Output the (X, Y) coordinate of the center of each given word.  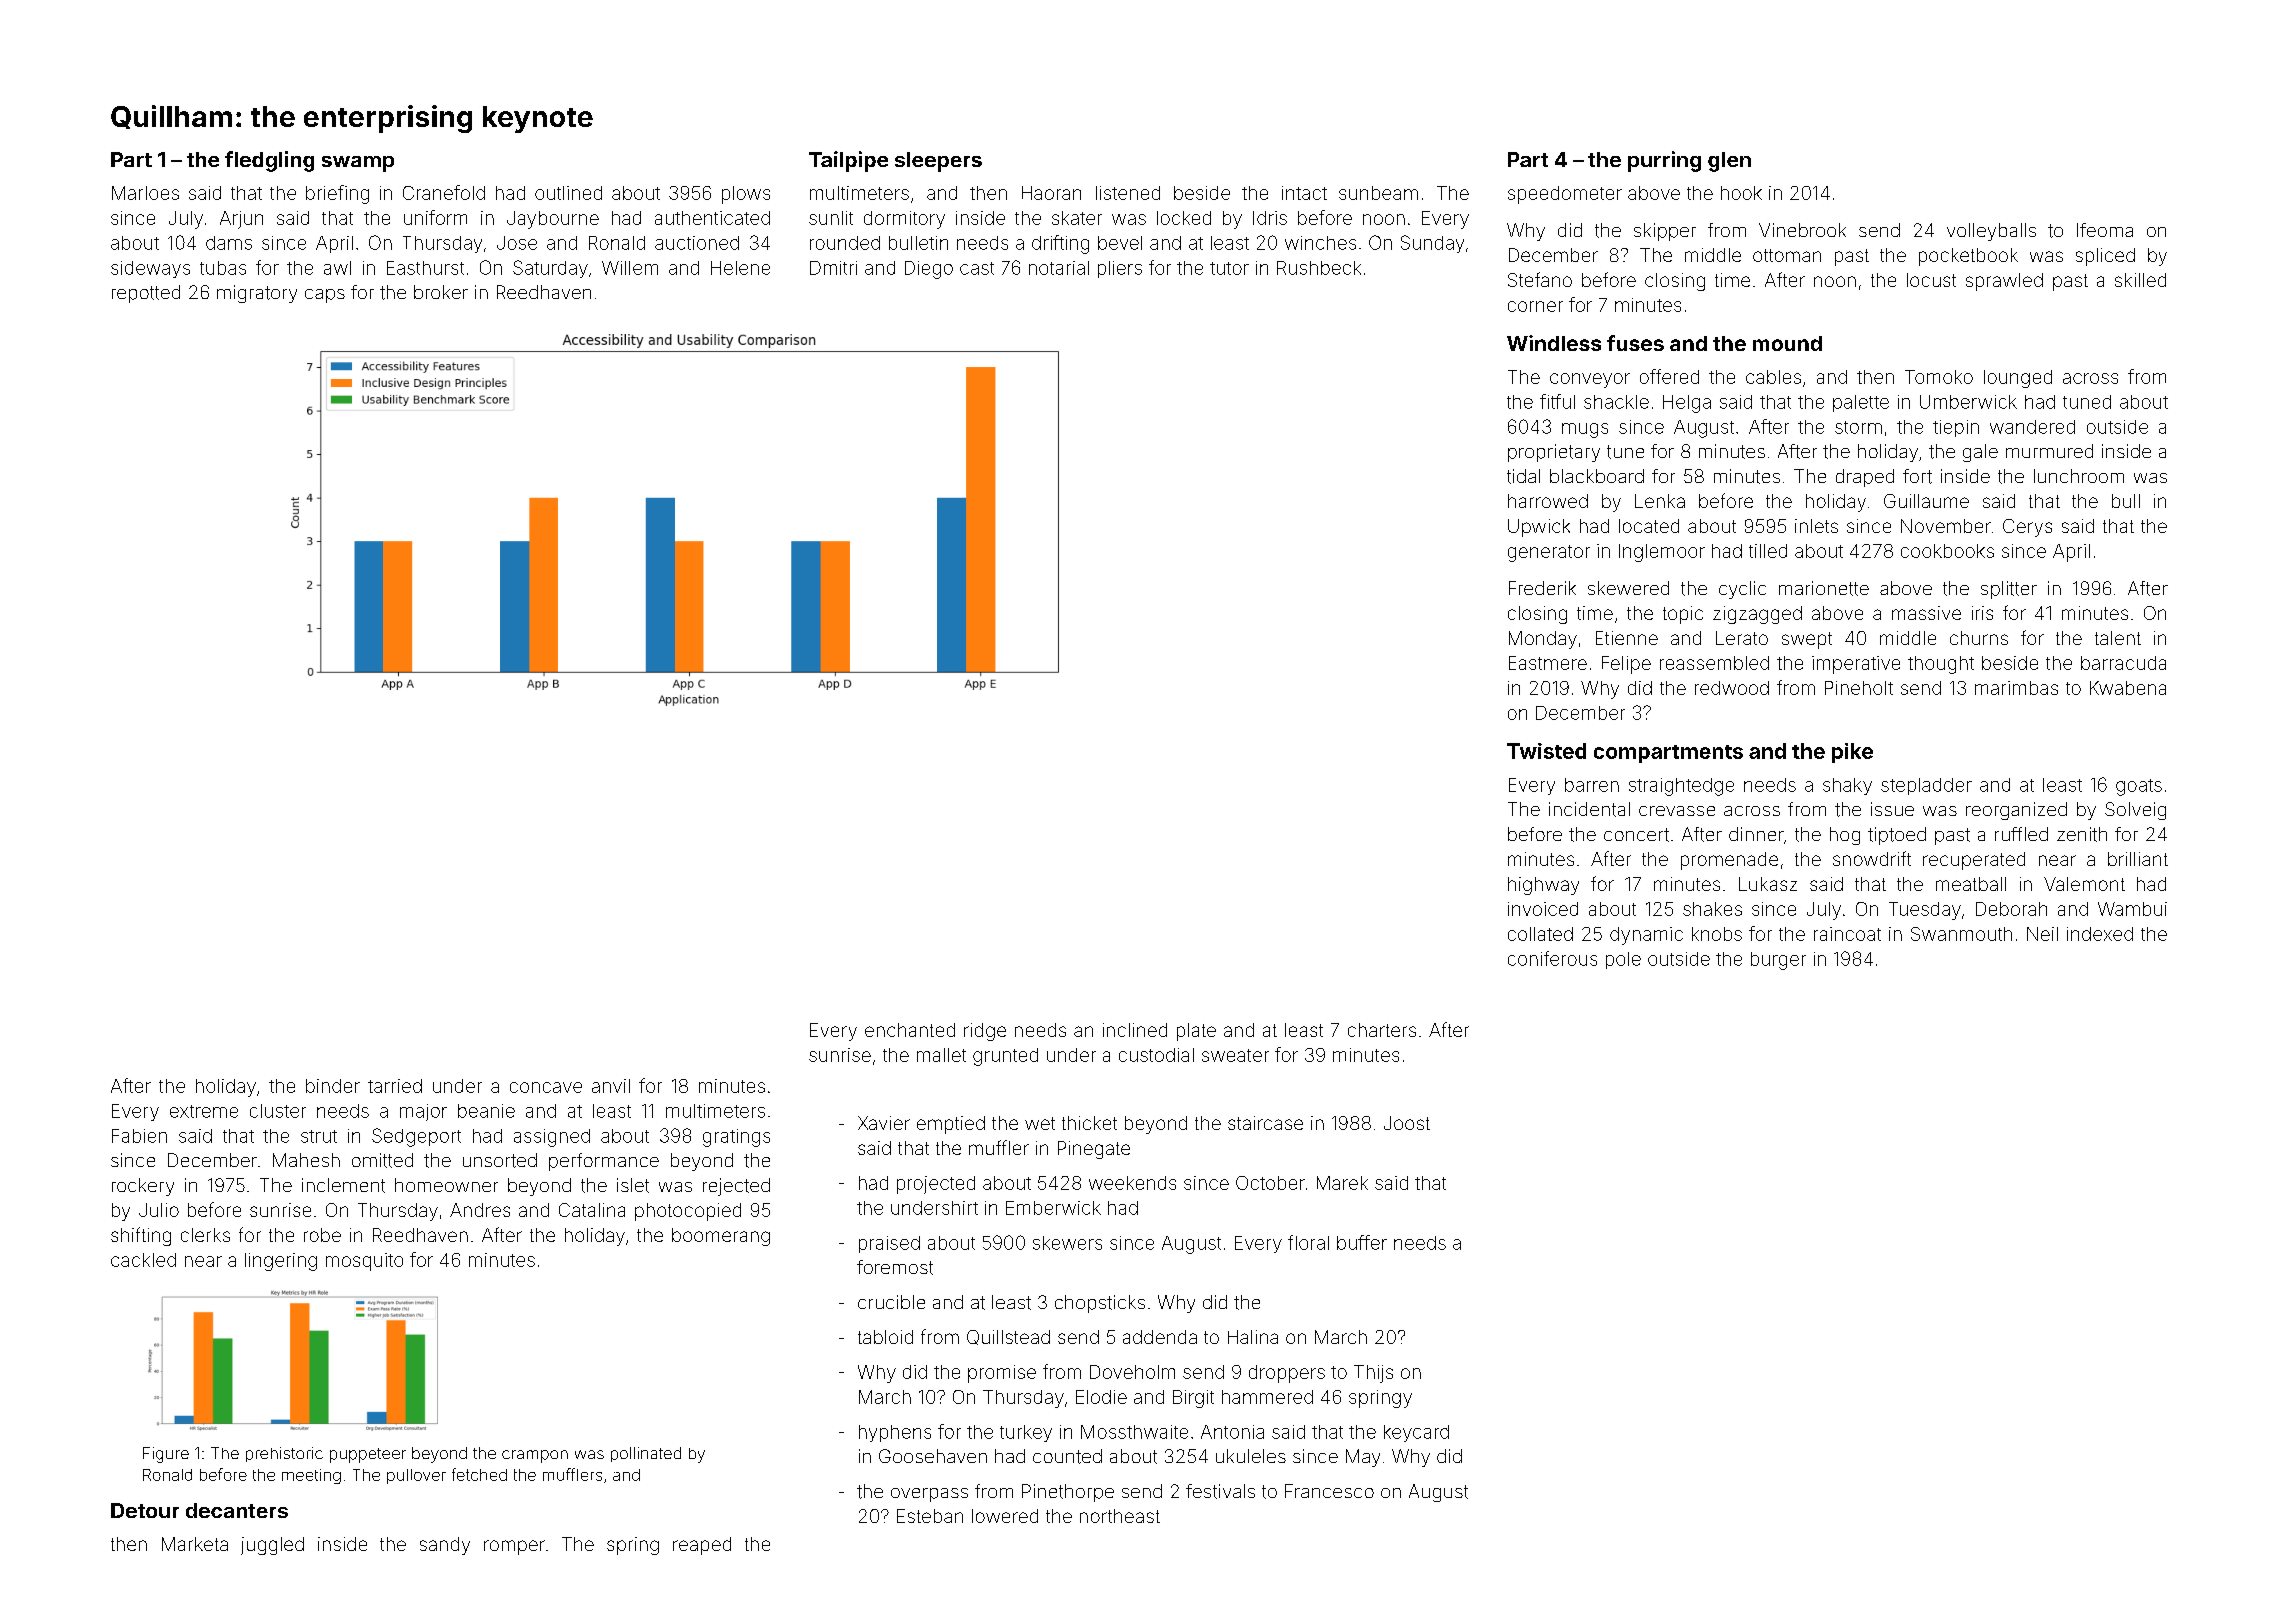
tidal (1523, 476)
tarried (395, 1086)
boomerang (721, 1237)
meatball (1971, 884)
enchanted (910, 1030)
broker (441, 292)
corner (1535, 306)
